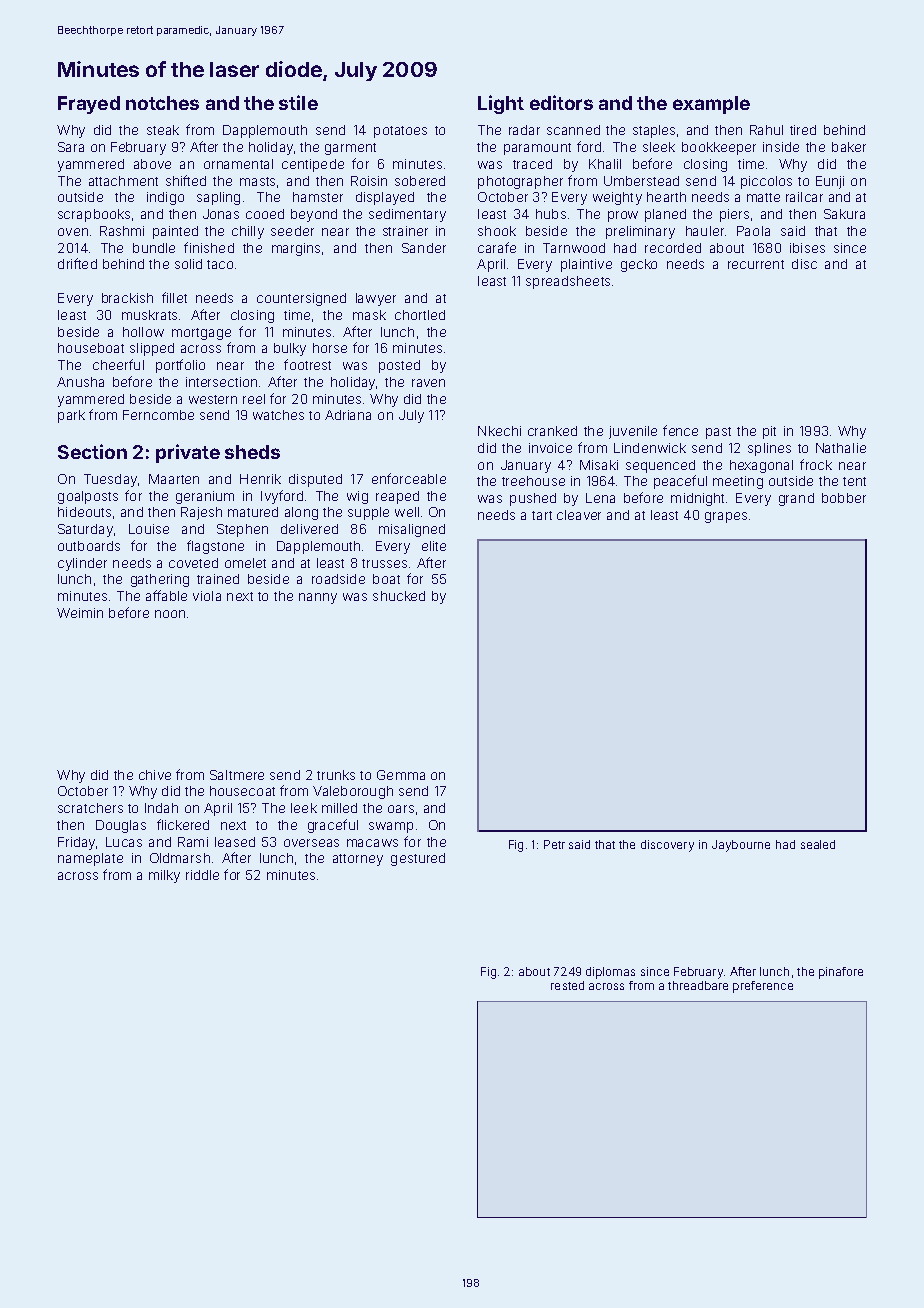 The image size is (924, 1308). Describe the element at coordinates (554, 844) in the screenshot. I see `Petr` at that location.
